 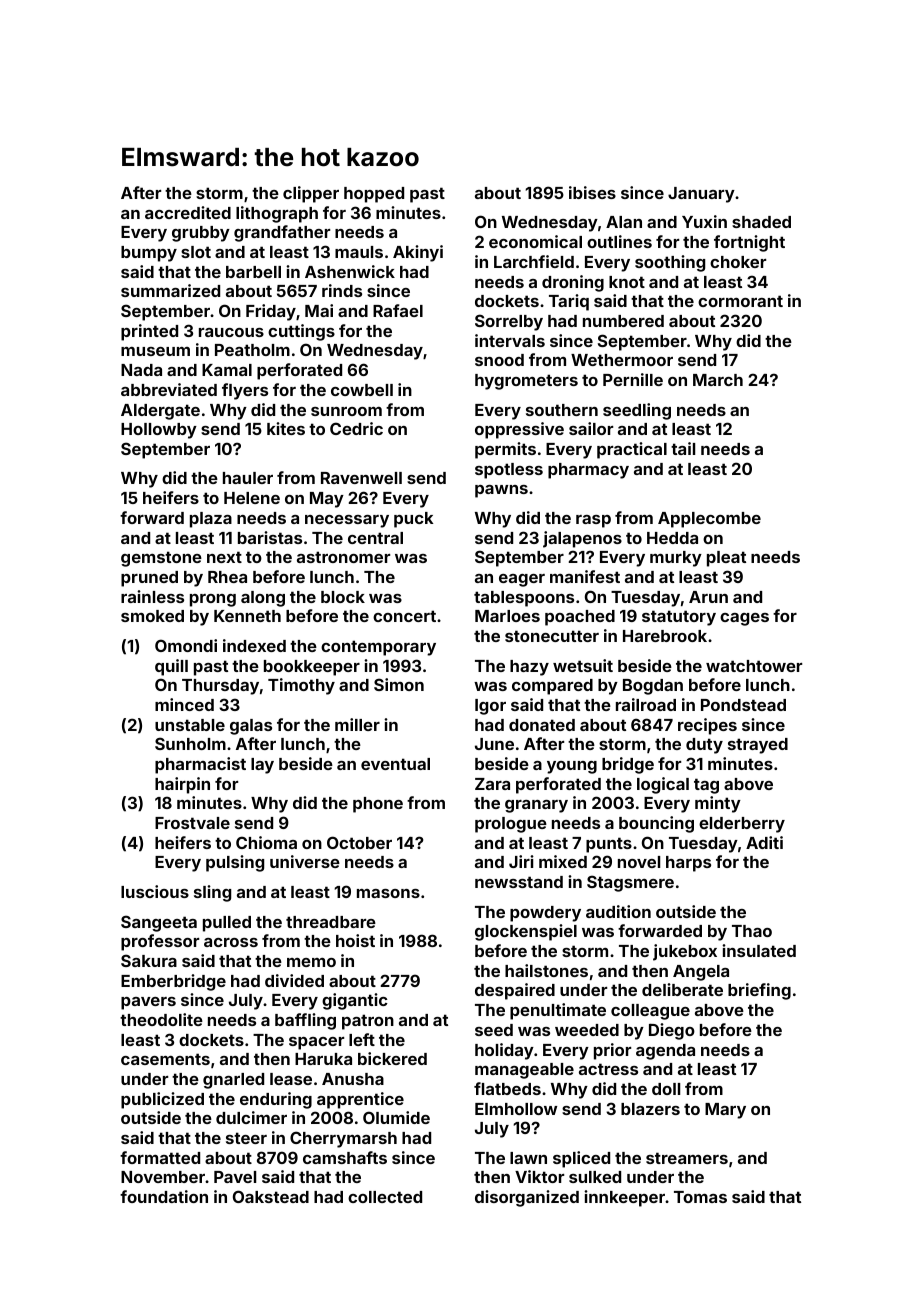 What do you see at coordinates (709, 520) in the screenshot?
I see `Applecombe` at bounding box center [709, 520].
